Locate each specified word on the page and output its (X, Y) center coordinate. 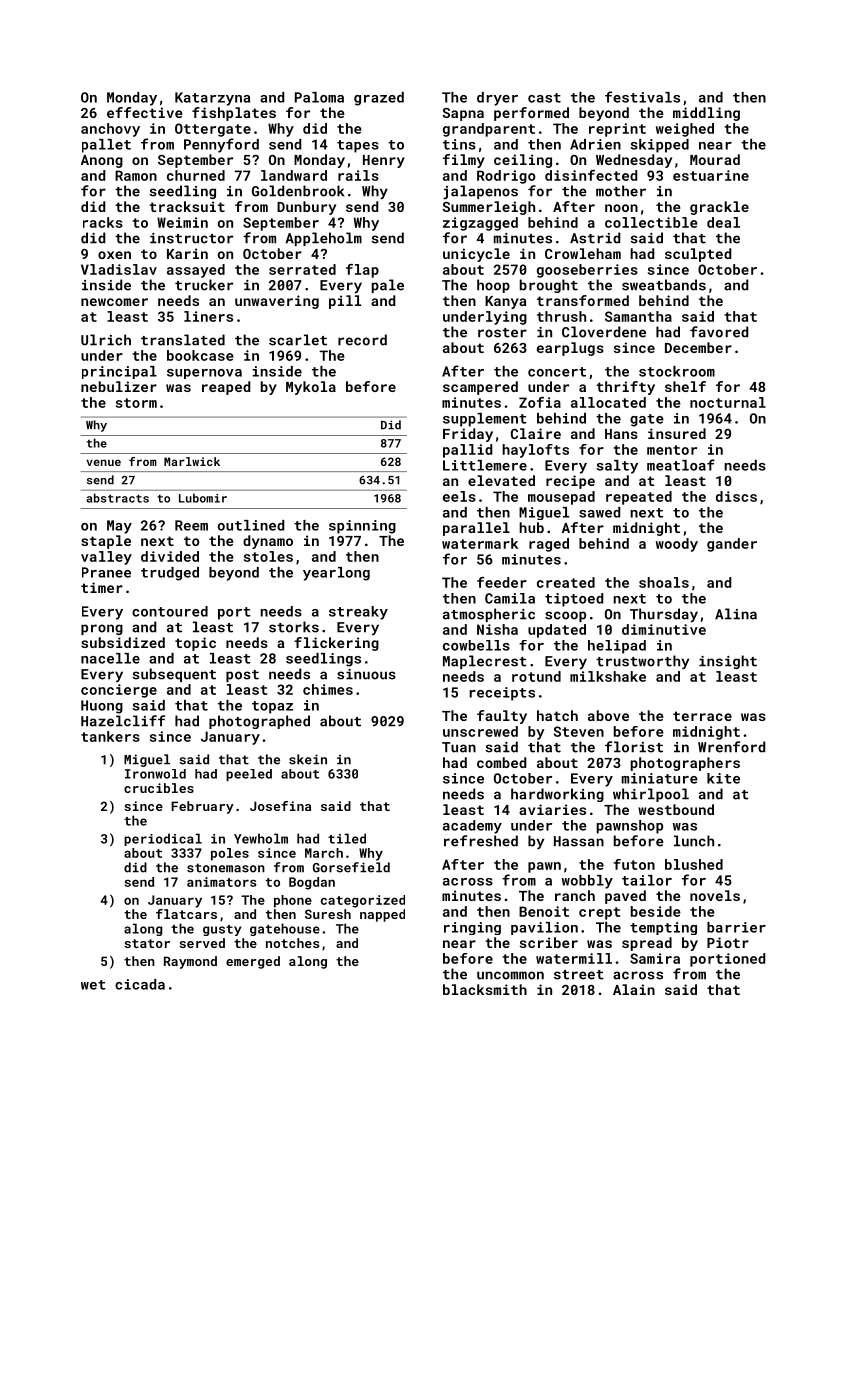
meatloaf (681, 465)
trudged (170, 574)
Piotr (728, 942)
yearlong (336, 574)
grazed (379, 99)
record (362, 340)
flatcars (186, 914)
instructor (191, 238)
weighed (685, 130)
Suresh (328, 914)
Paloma (319, 97)
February (202, 807)
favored (719, 332)
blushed (694, 864)
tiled (347, 838)
